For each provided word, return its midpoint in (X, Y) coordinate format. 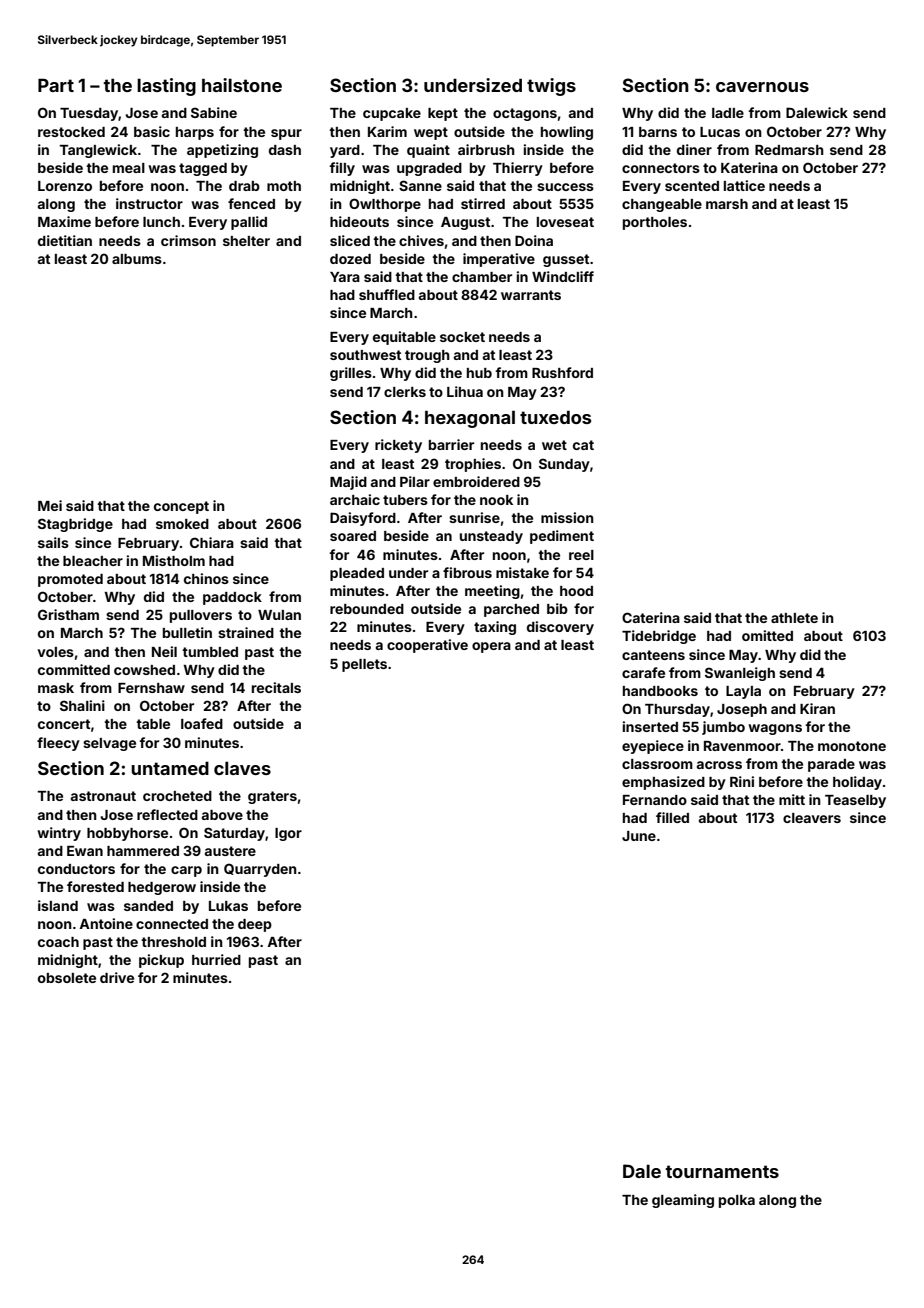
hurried (216, 959)
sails (53, 542)
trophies (473, 465)
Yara (345, 277)
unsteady (491, 537)
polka (737, 1201)
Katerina (749, 167)
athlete (794, 618)
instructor (149, 203)
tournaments (722, 1171)
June (639, 836)
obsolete (67, 978)
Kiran (817, 708)
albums (137, 259)
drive (117, 977)
